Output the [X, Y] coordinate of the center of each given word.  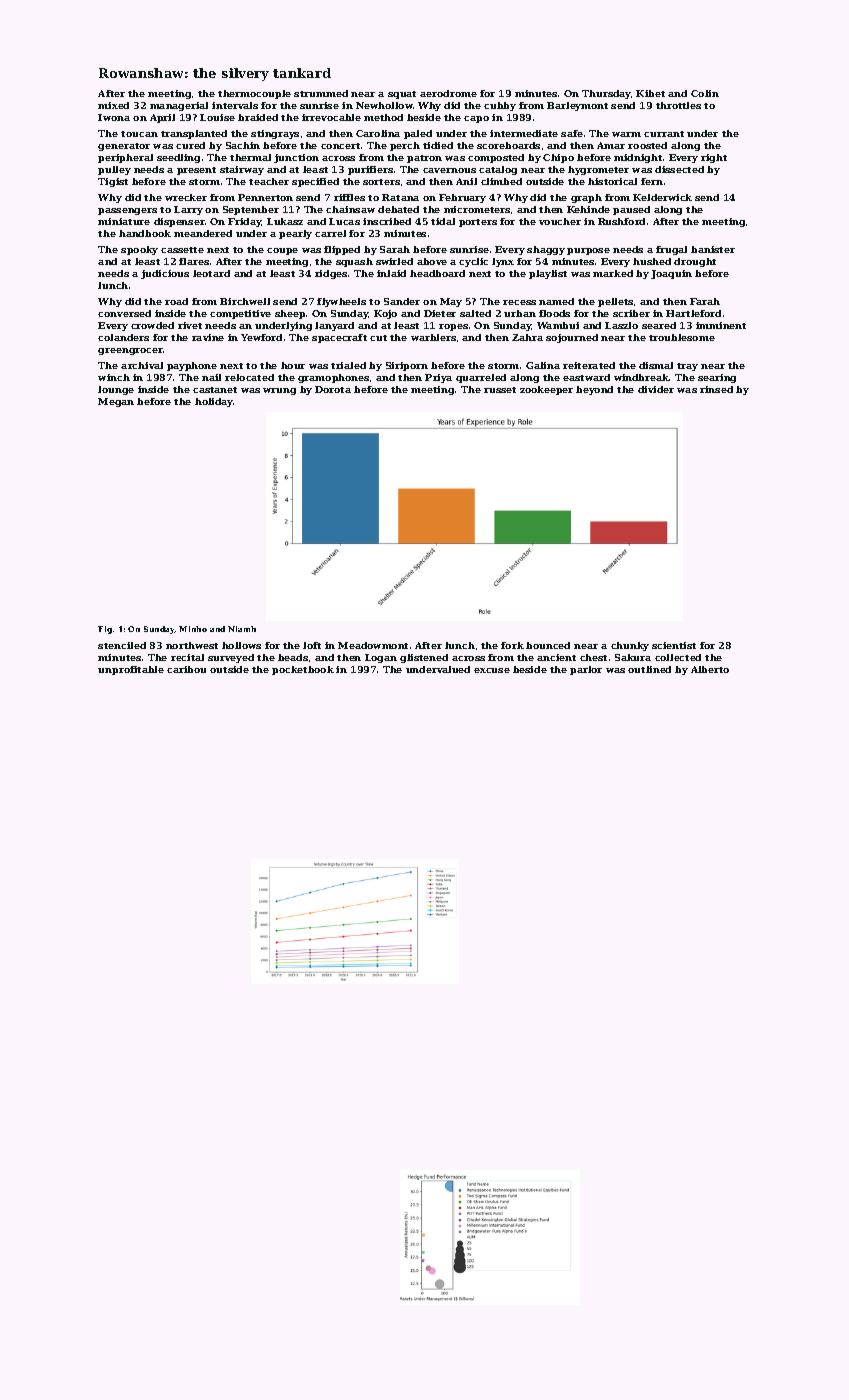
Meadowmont [373, 645]
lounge [116, 390]
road [176, 301]
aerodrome [448, 93]
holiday [214, 402]
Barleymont [577, 106]
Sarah [395, 249]
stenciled [122, 645]
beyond [594, 390]
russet [500, 390]
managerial [179, 106]
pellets [615, 302]
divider [656, 389]
